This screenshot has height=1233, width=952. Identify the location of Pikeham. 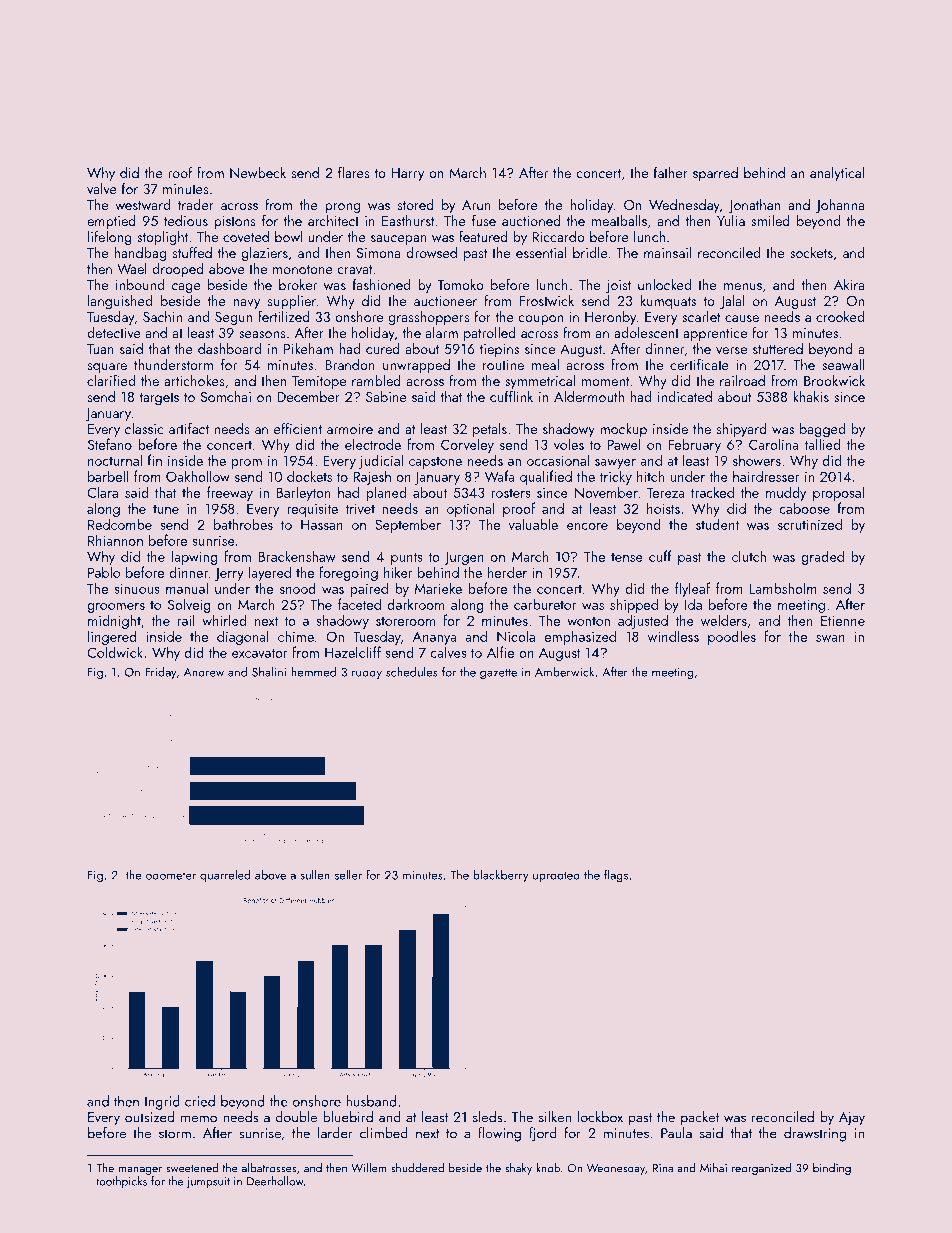
(308, 348).
